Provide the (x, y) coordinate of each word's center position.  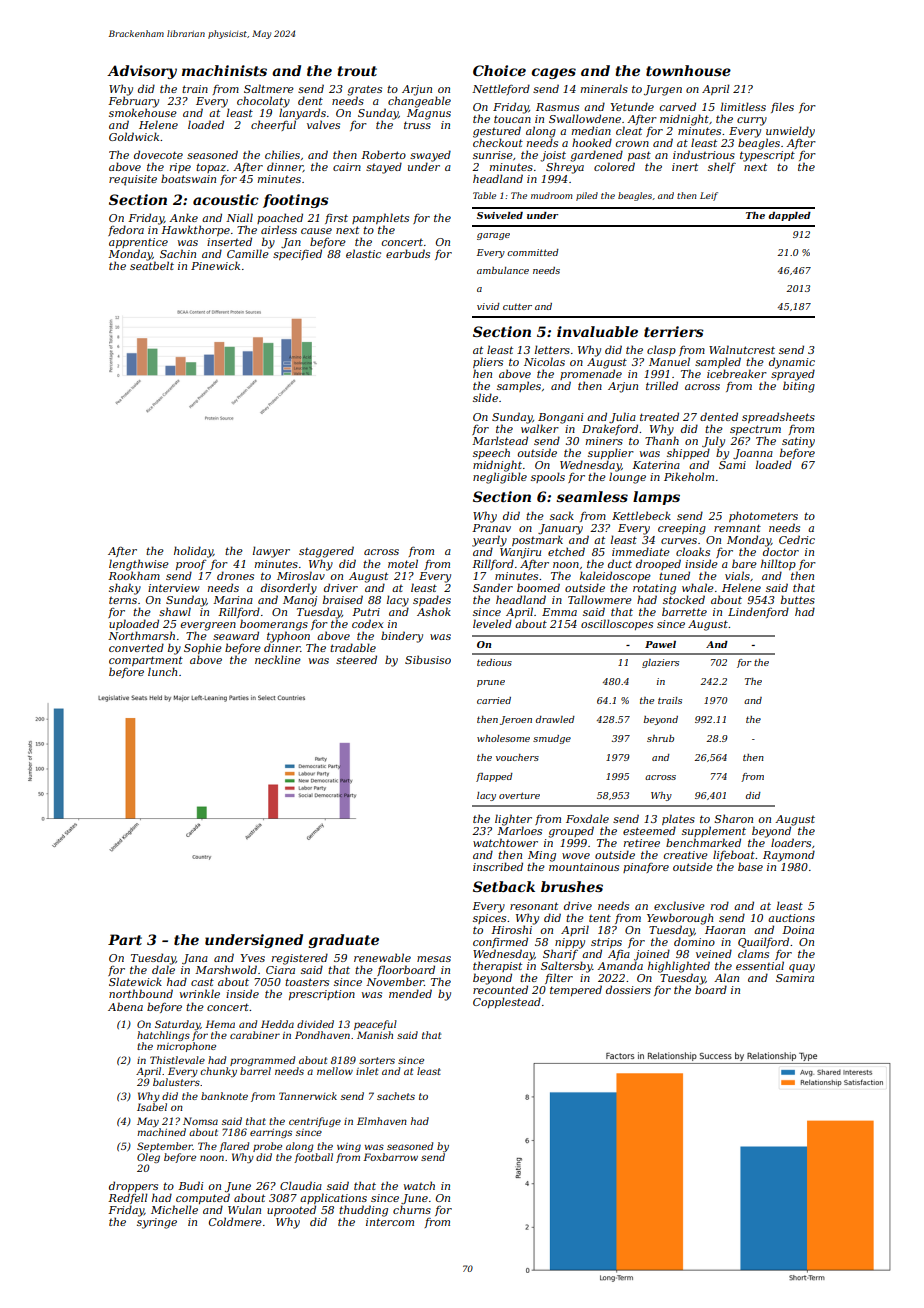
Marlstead (500, 440)
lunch (162, 671)
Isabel (152, 1107)
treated (659, 416)
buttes (798, 599)
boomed (538, 587)
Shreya (565, 168)
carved (678, 106)
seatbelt (152, 265)
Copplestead (507, 1002)
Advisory (142, 72)
